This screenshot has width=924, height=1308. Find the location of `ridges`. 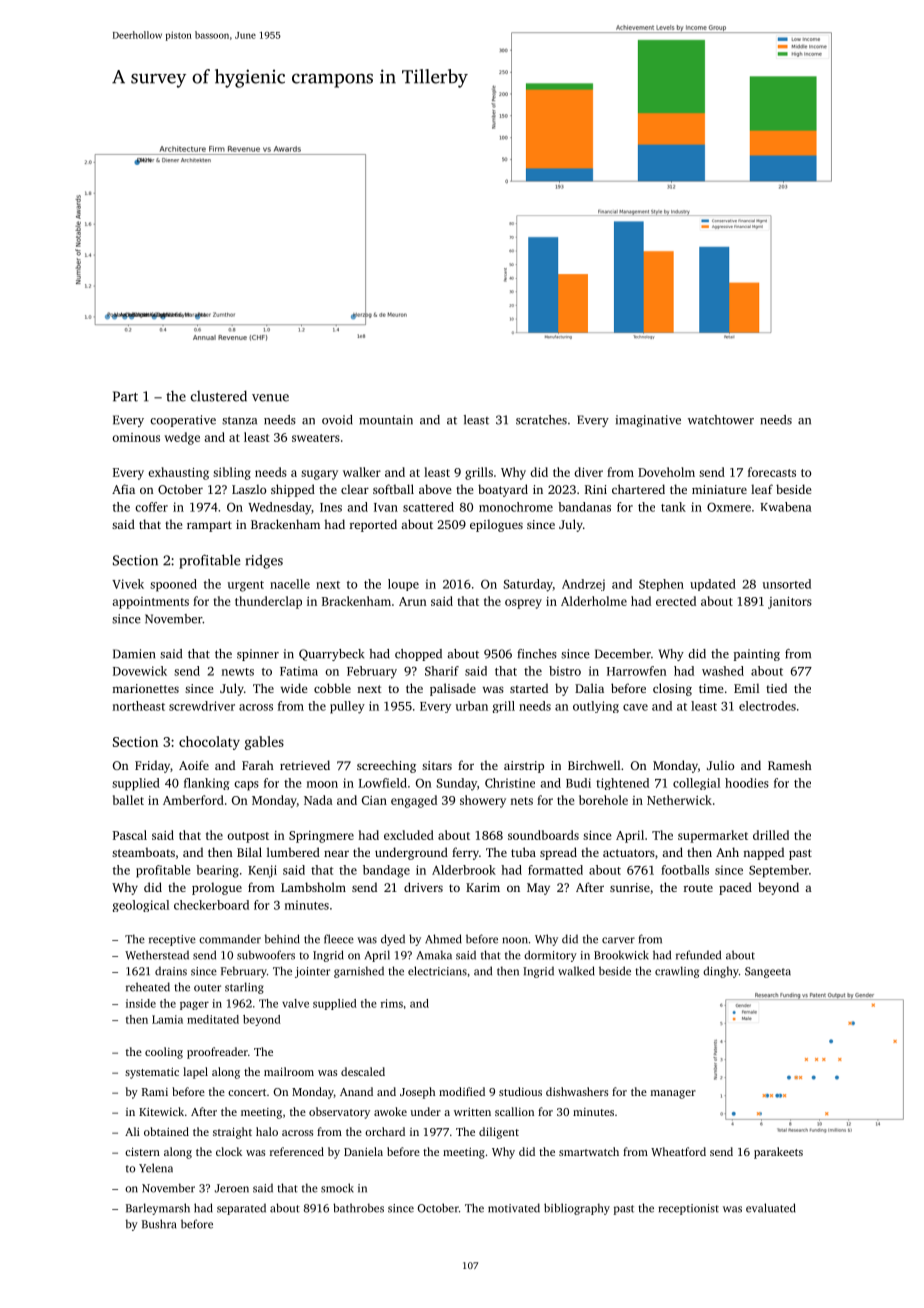

ridges is located at coordinates (264, 561).
